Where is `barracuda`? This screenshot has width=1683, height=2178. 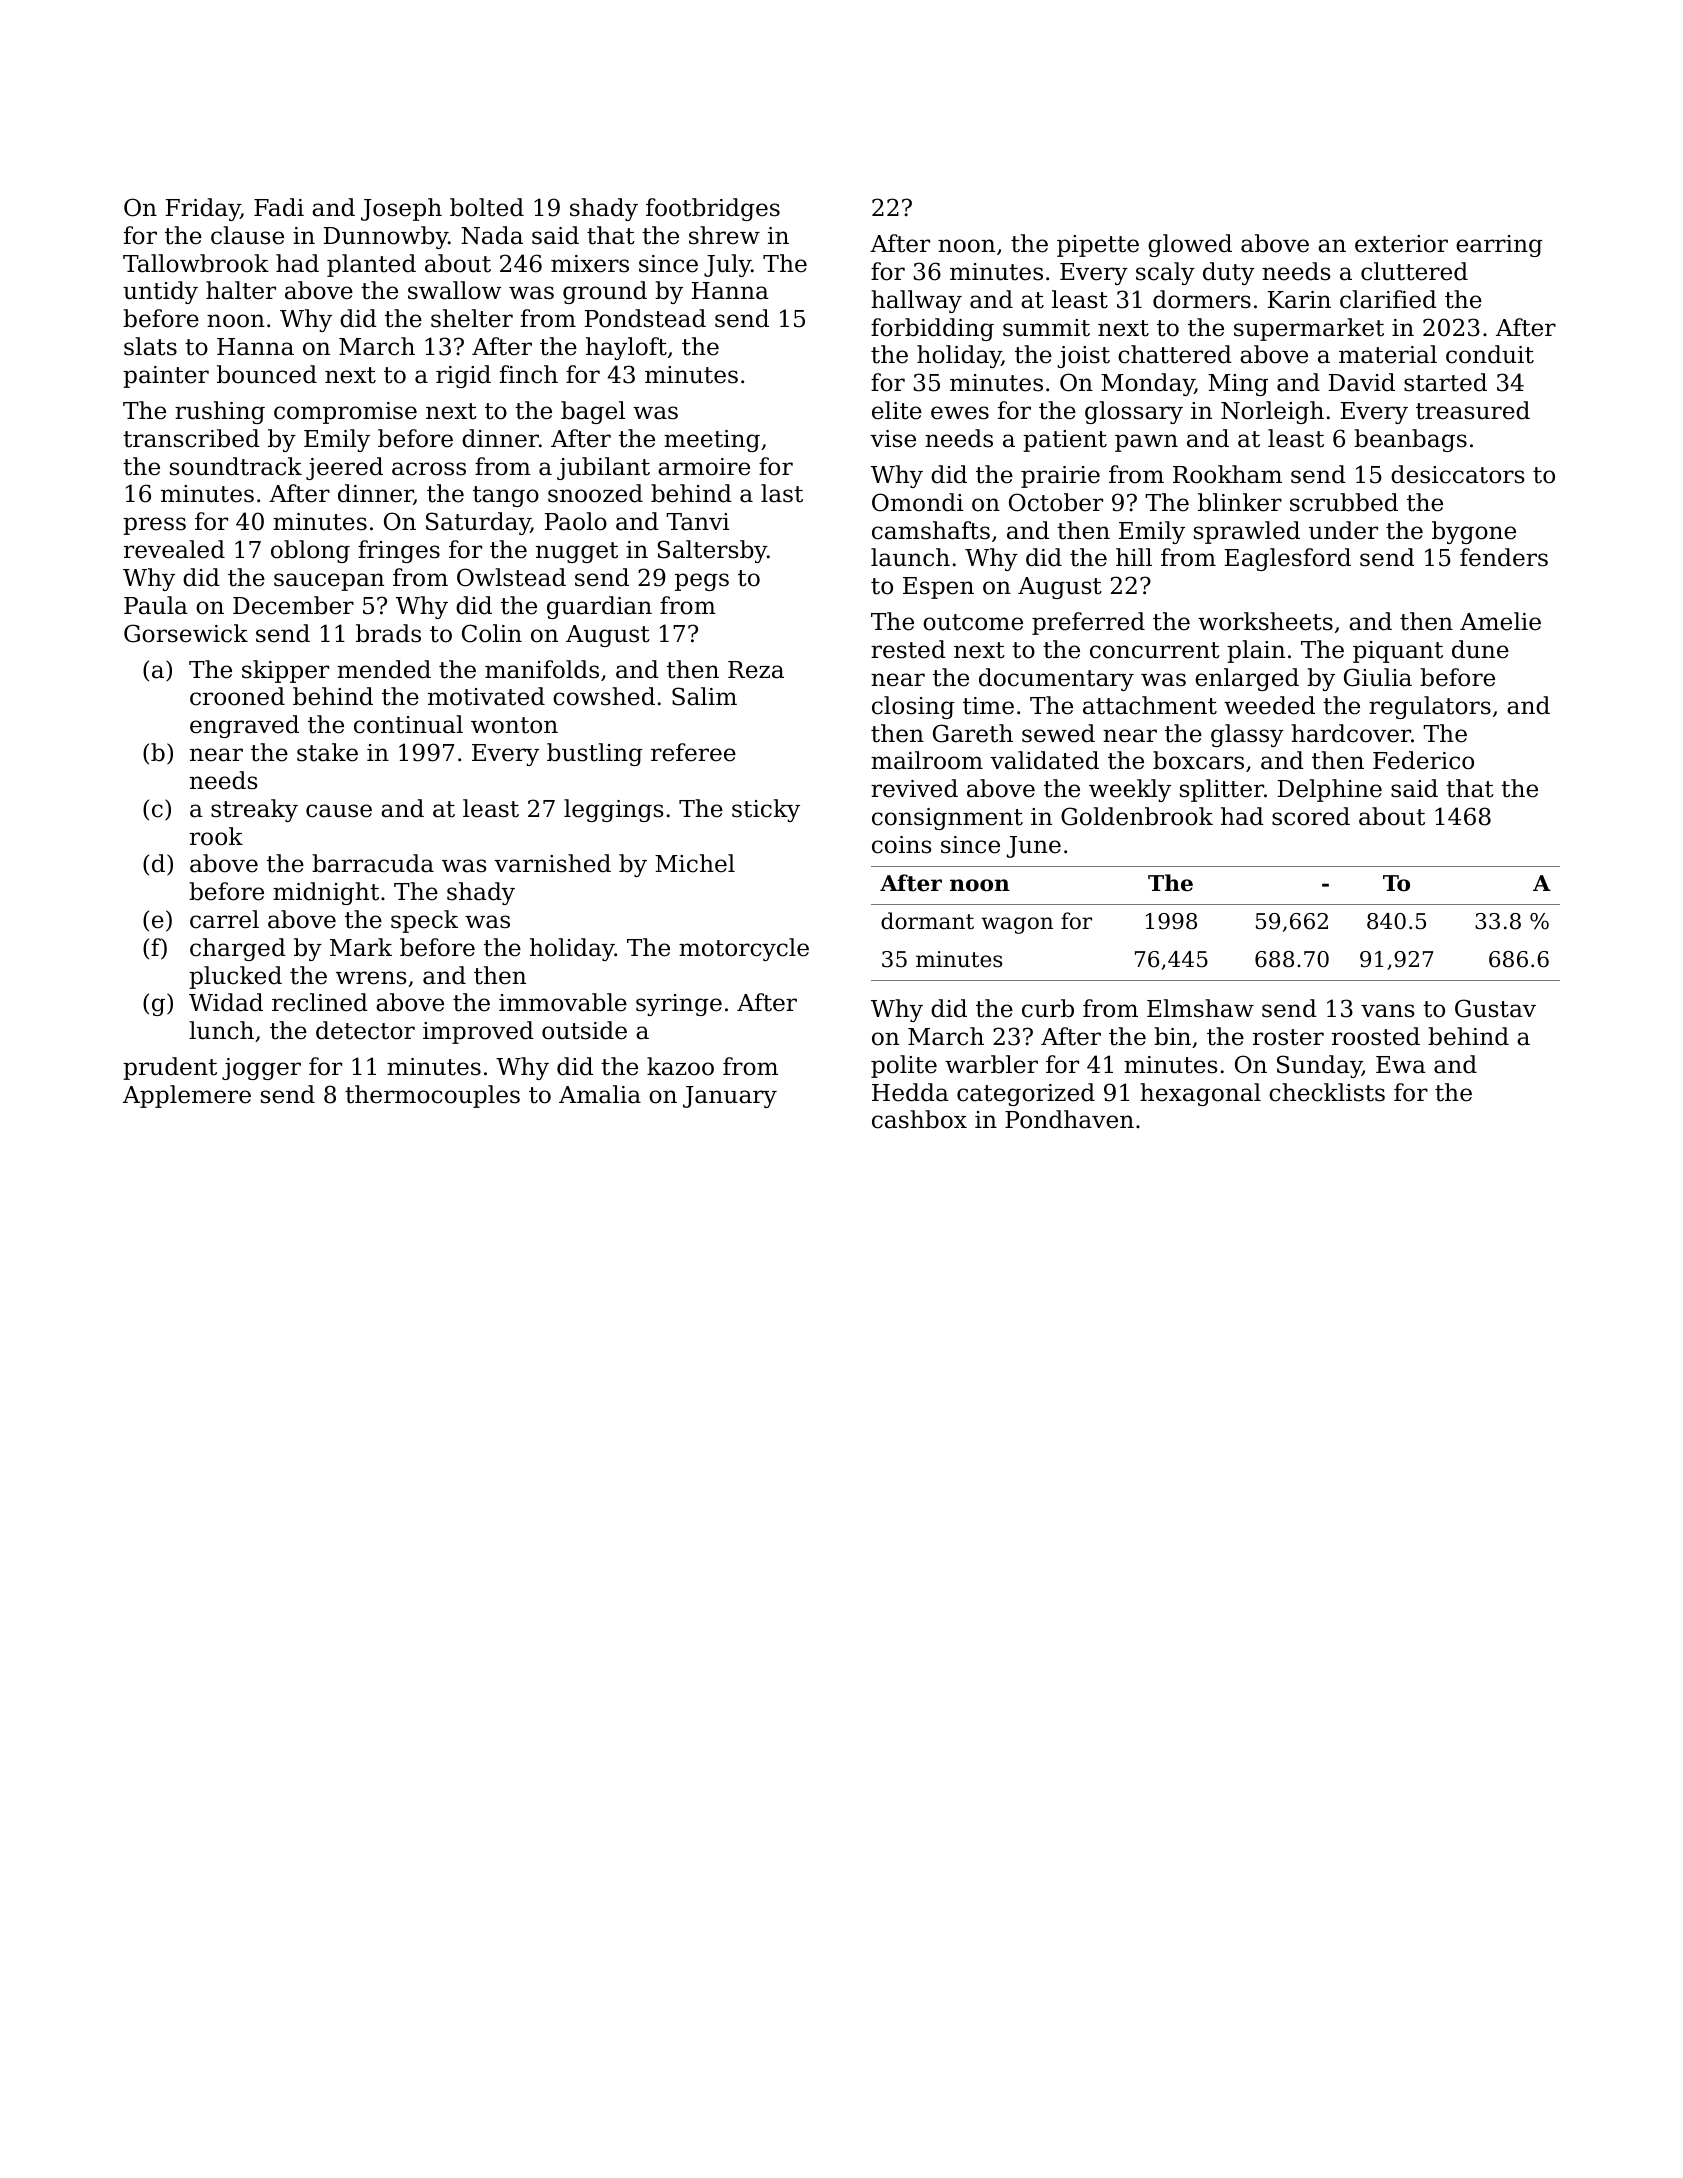 barracuda is located at coordinates (373, 863).
